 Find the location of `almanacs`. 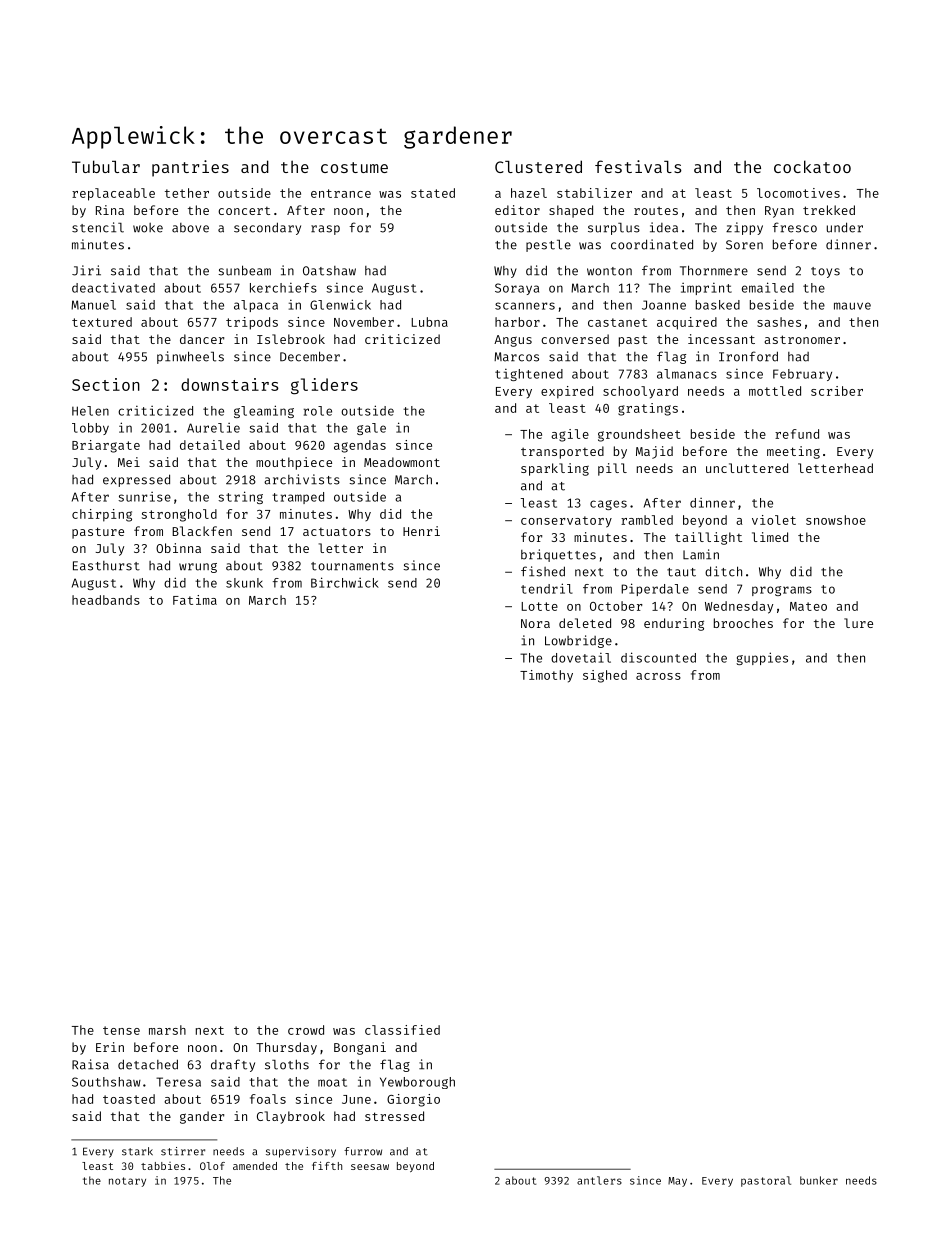

almanacs is located at coordinates (687, 374).
